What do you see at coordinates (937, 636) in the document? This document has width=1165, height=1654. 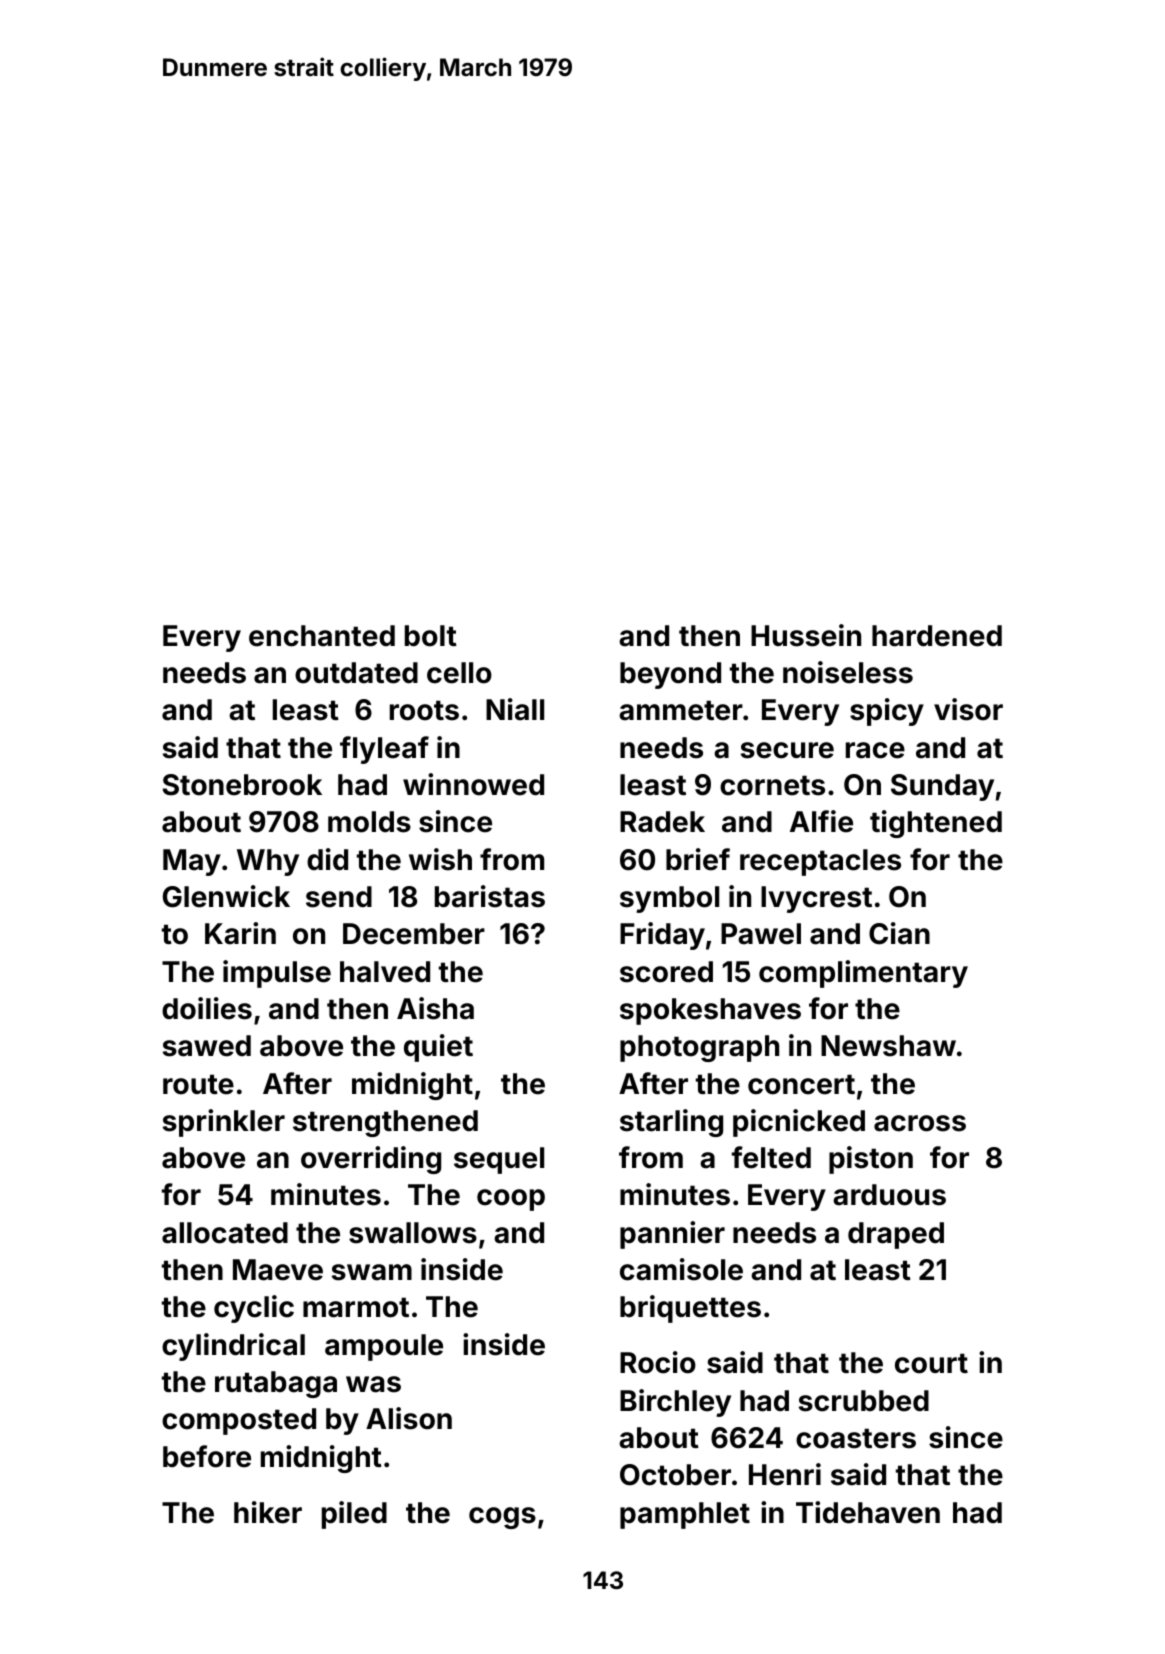 I see `hardened` at bounding box center [937, 636].
